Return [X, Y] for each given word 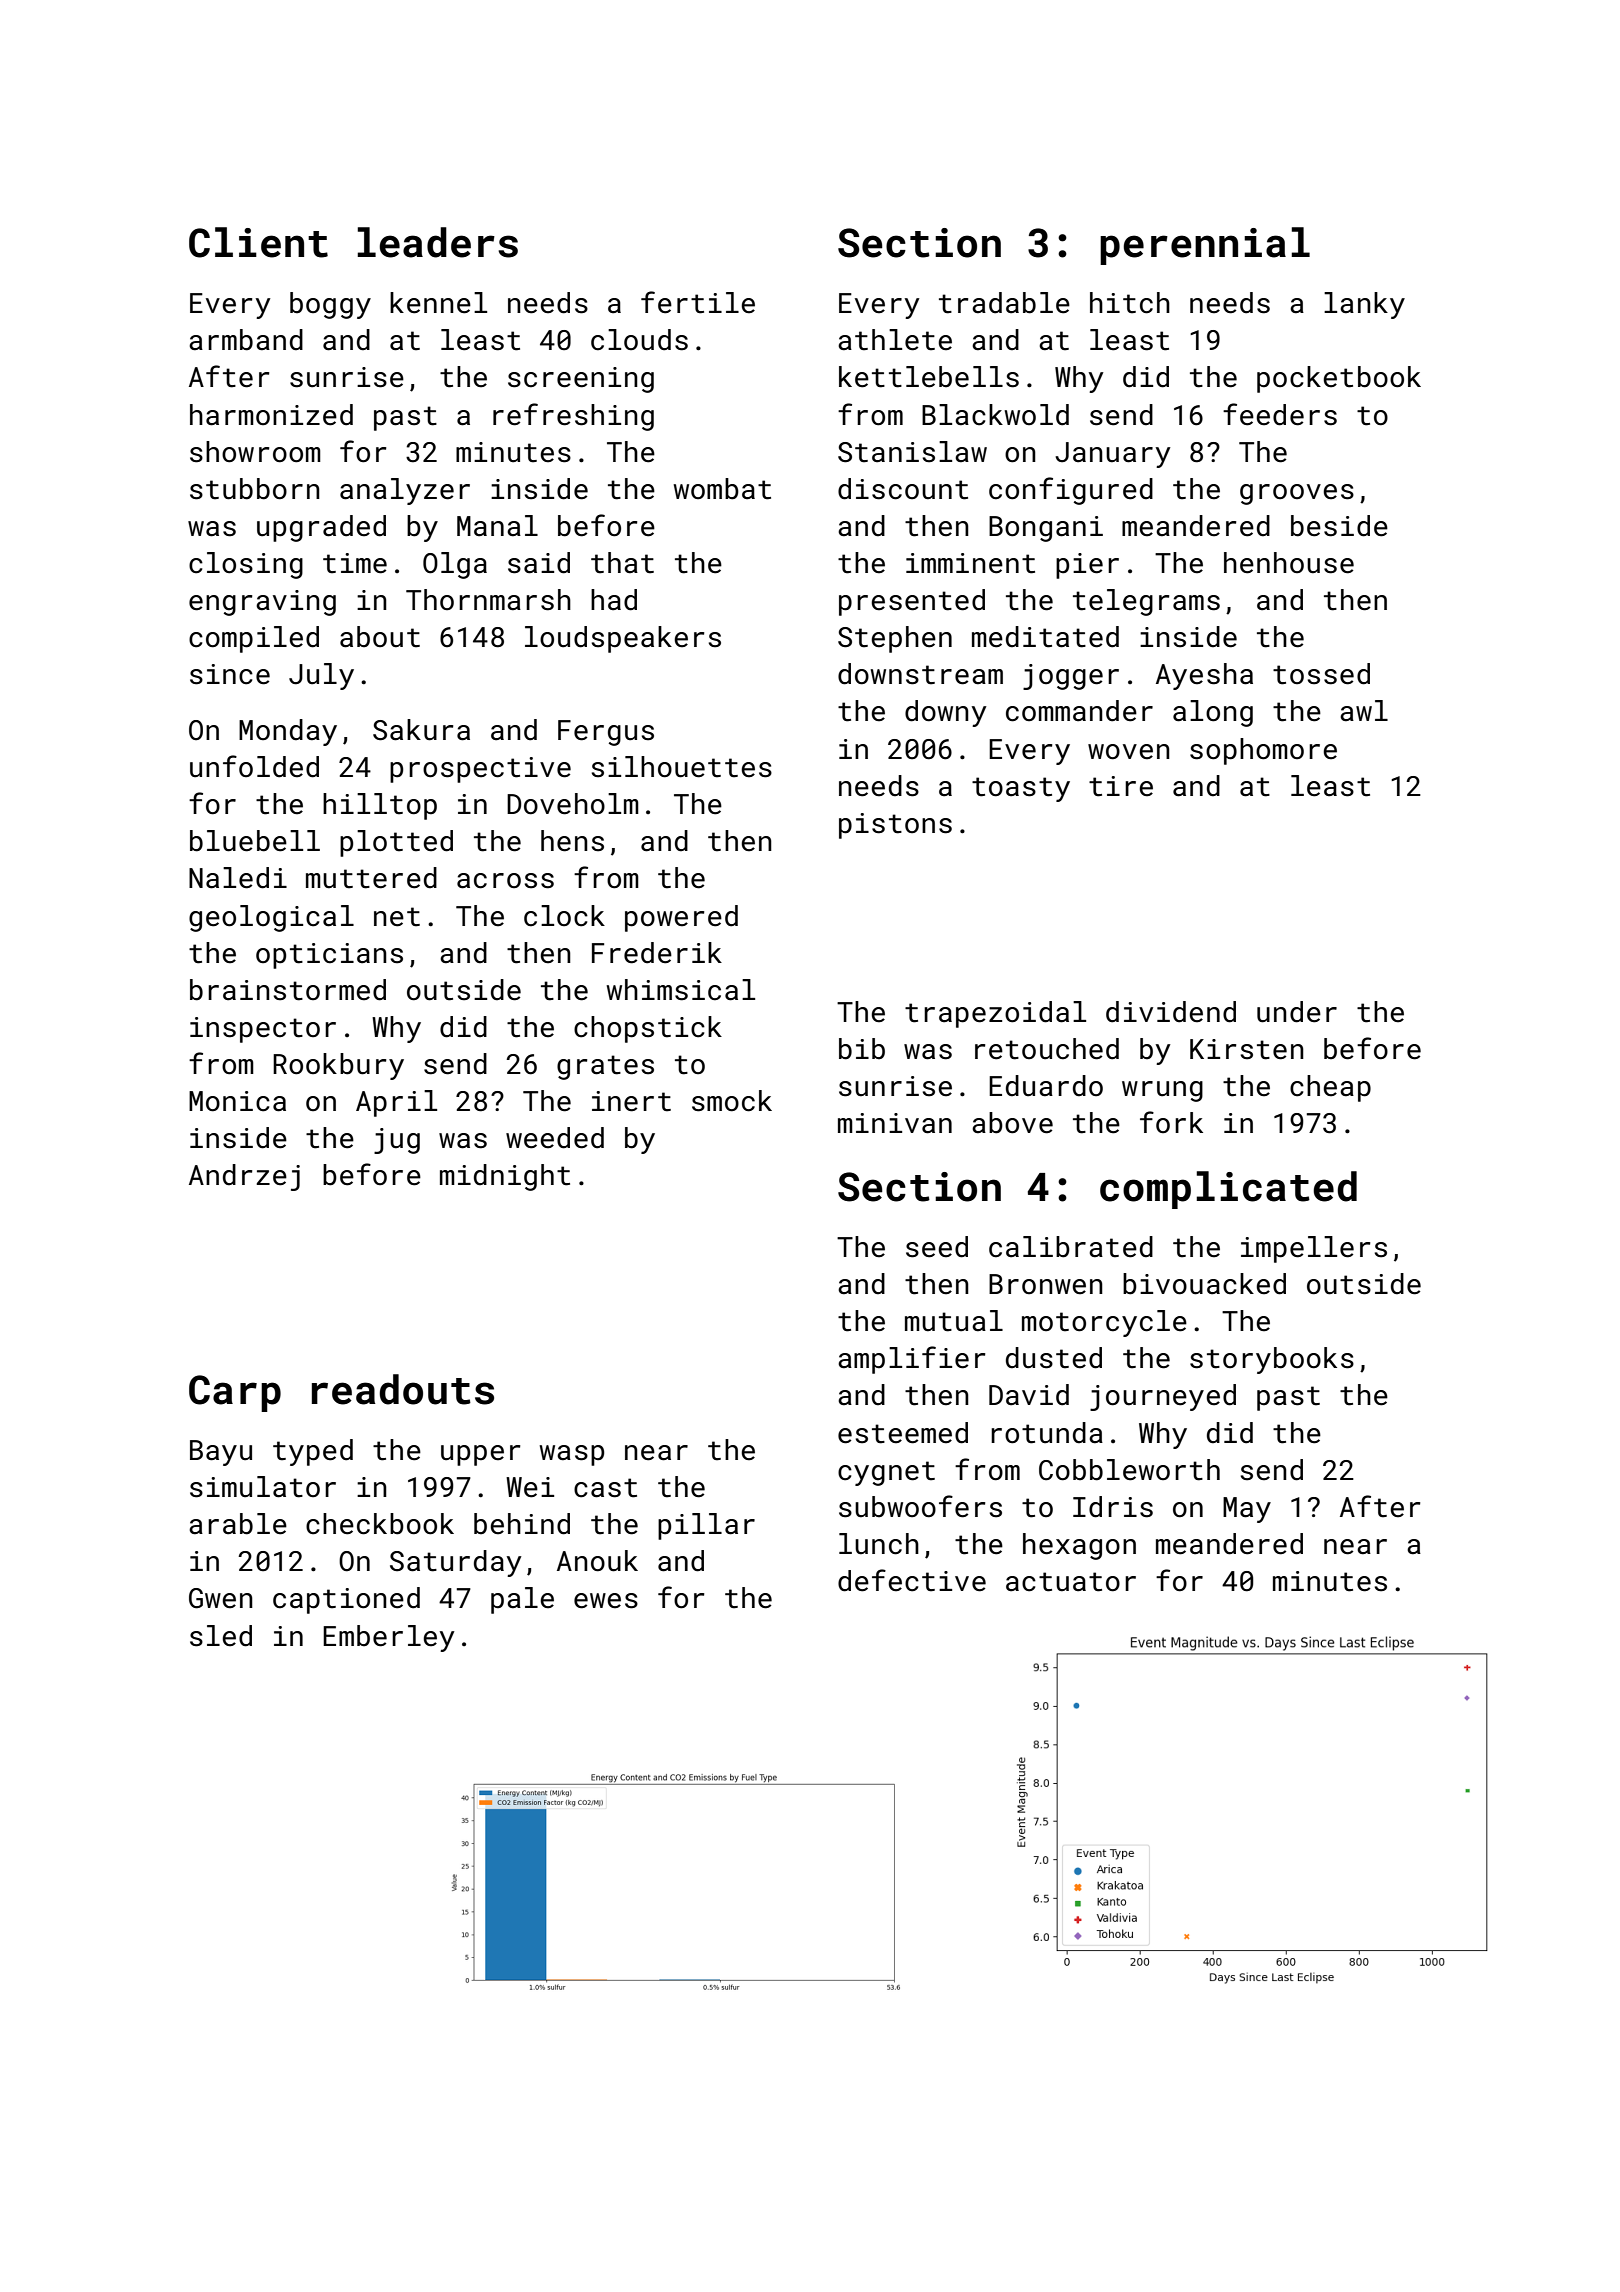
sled [221, 1636]
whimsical [680, 990]
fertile [698, 302]
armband [246, 340]
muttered [371, 878]
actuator [1071, 1582]
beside [1339, 526]
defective [912, 1580]
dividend [1171, 1012]
